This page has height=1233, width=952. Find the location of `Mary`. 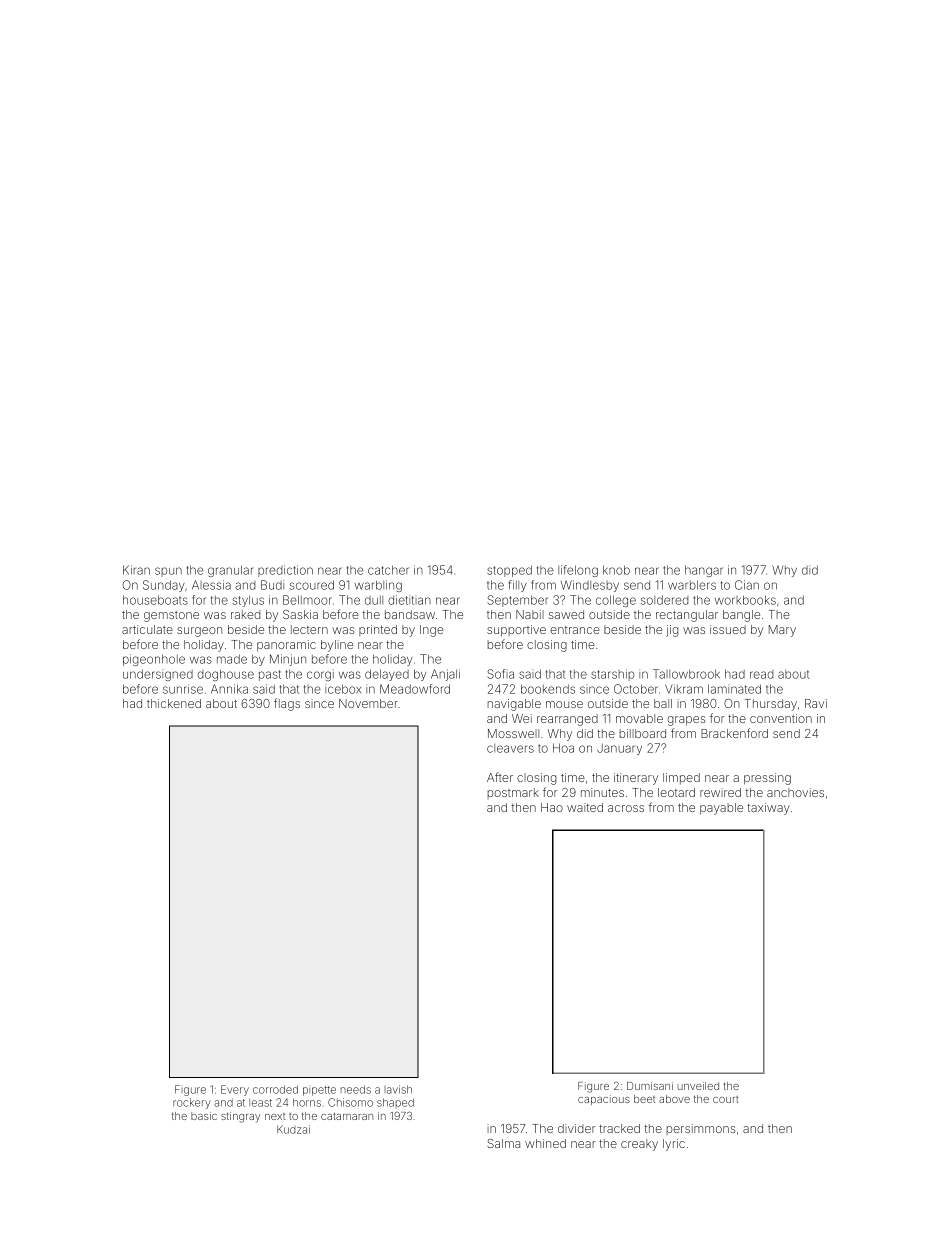

Mary is located at coordinates (782, 631).
